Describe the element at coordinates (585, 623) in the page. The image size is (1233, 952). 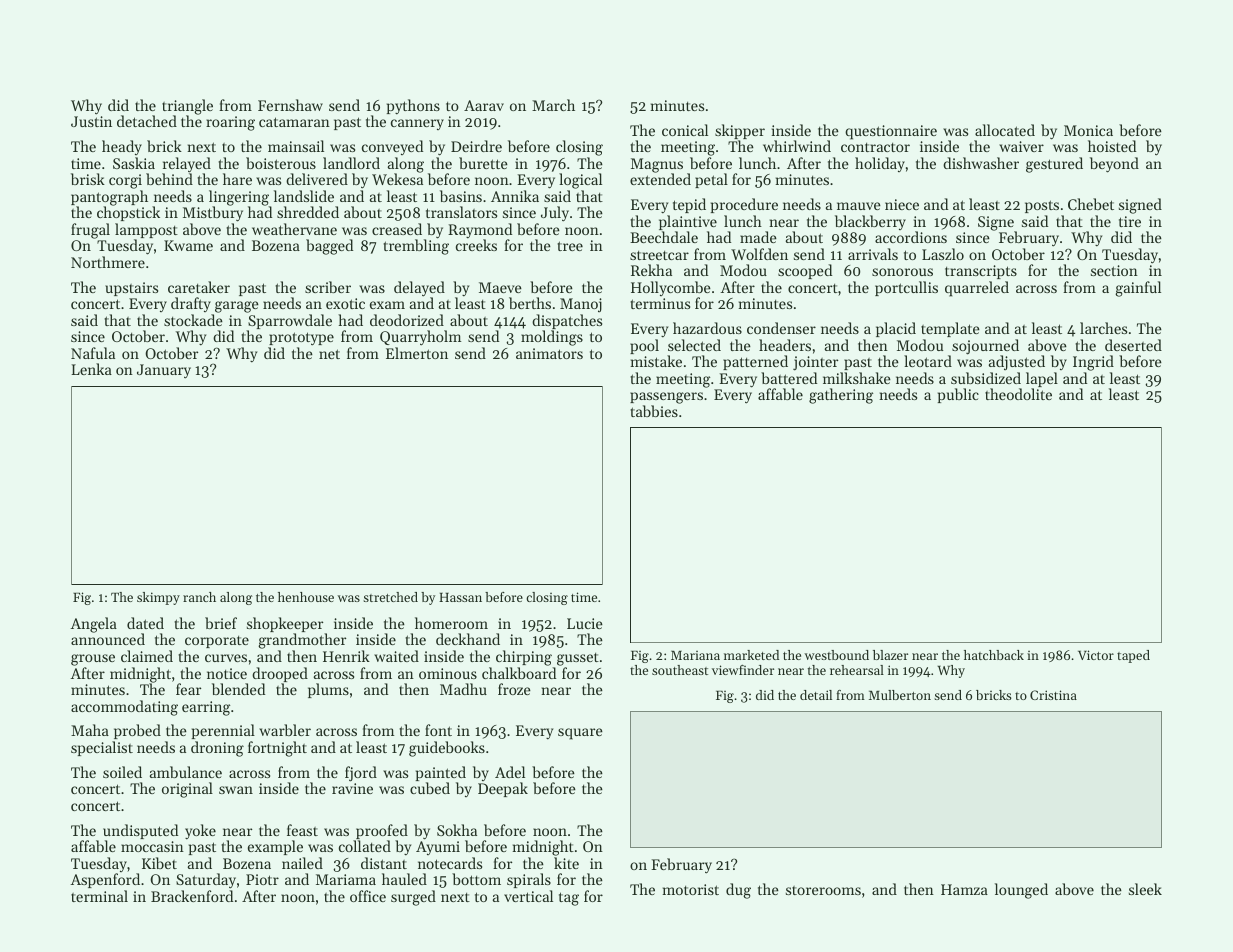
I see `Lucie` at that location.
